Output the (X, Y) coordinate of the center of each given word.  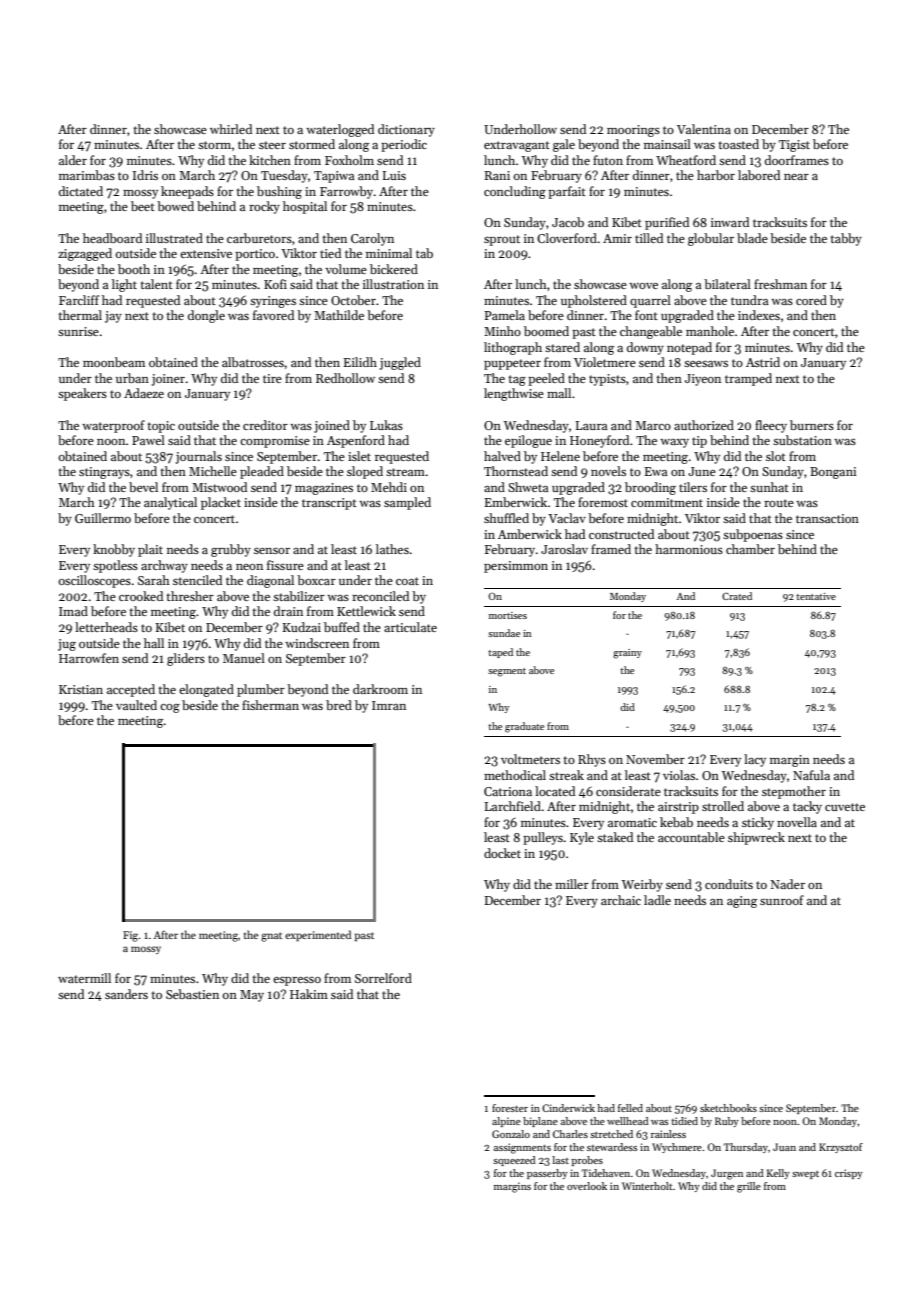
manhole (710, 331)
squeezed (514, 1161)
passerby (547, 1174)
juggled (400, 363)
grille (749, 1187)
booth (134, 269)
